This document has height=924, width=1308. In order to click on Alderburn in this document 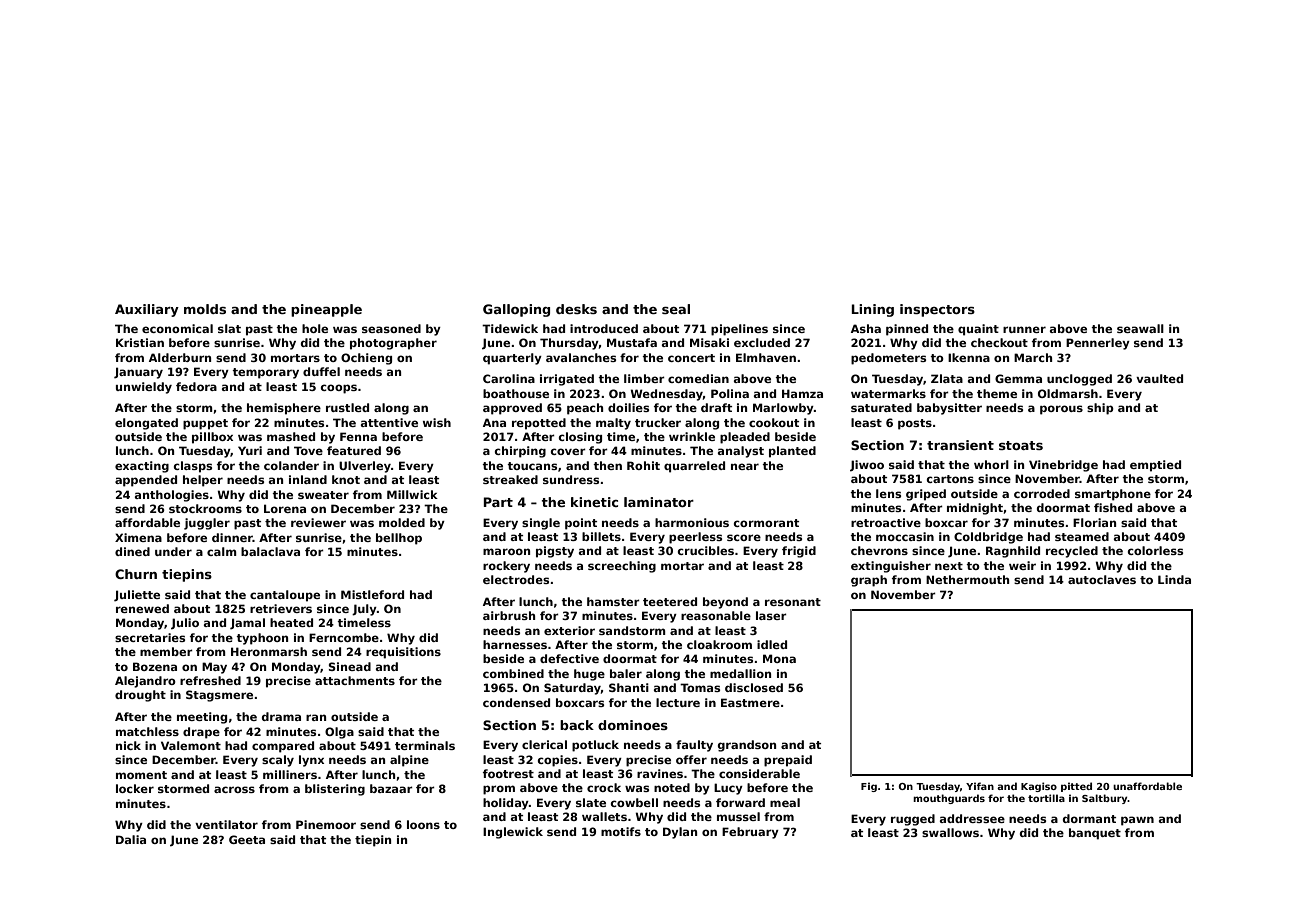, I will do `click(180, 357)`.
